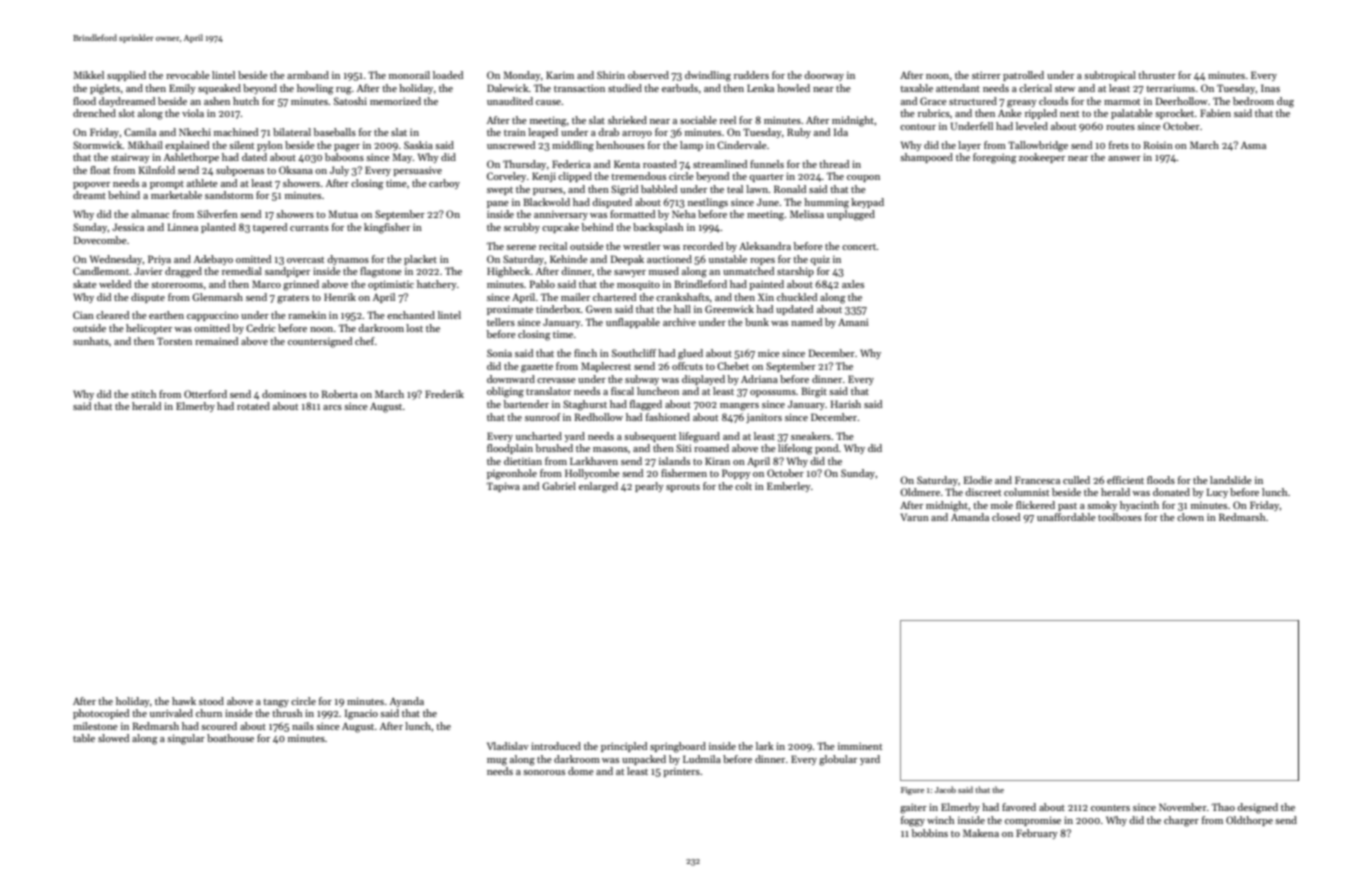 The height and width of the screenshot is (887, 1372). I want to click on drenched, so click(94, 113).
